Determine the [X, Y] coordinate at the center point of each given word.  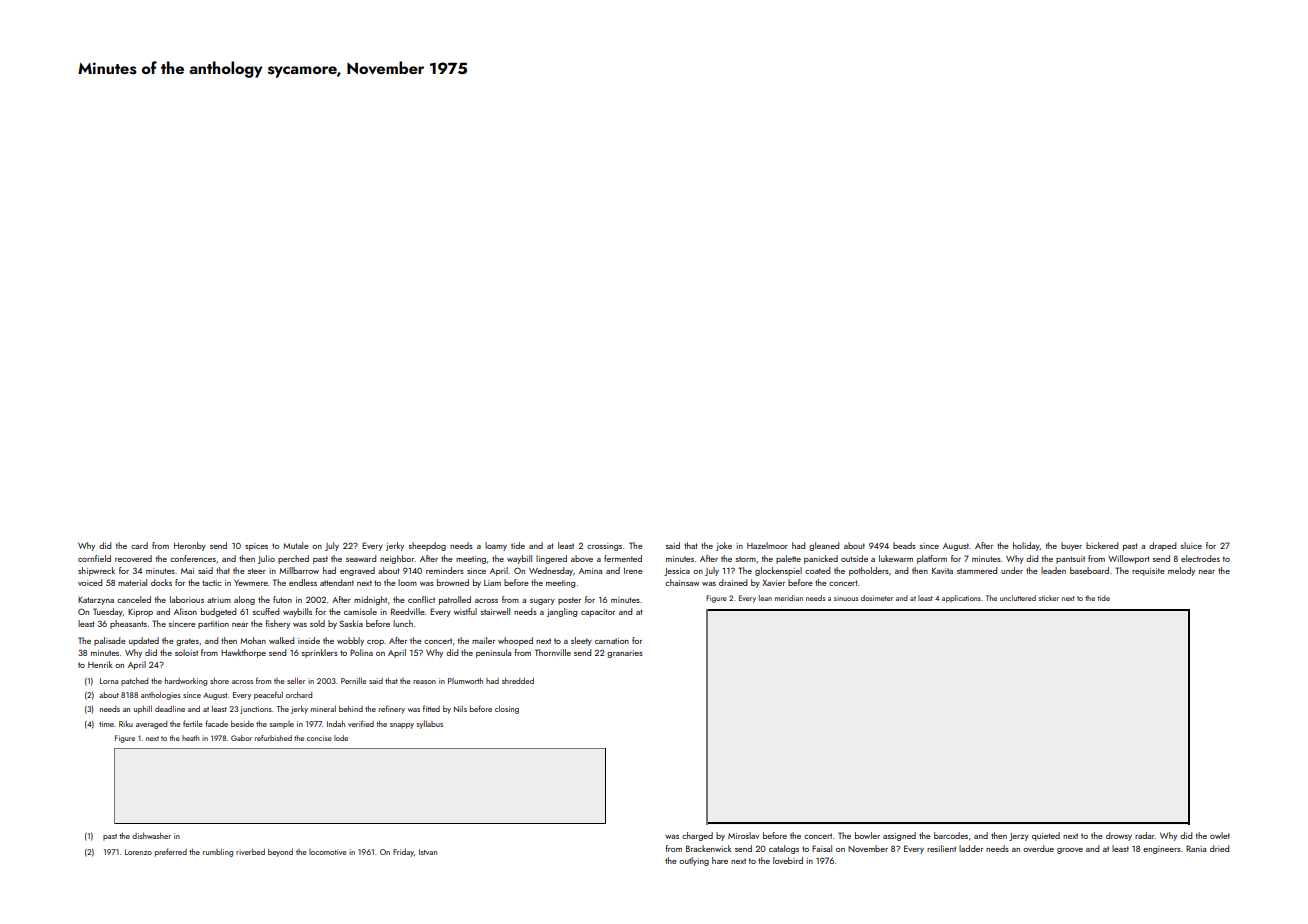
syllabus [430, 725]
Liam [492, 583]
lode [341, 738]
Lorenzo [138, 852]
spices [256, 547]
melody [1181, 571]
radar [1145, 835]
